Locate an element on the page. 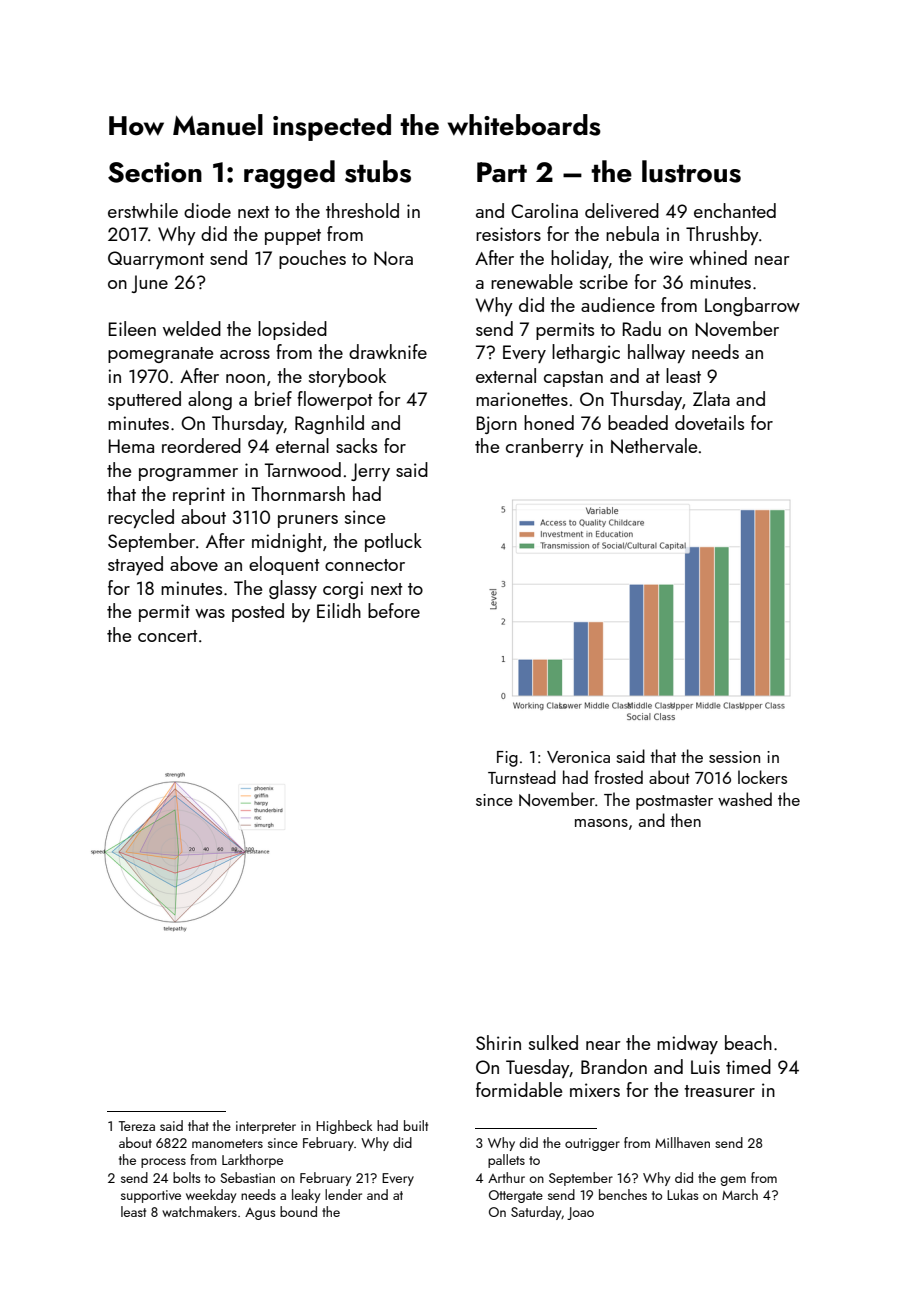  Turnstead is located at coordinates (522, 777).
